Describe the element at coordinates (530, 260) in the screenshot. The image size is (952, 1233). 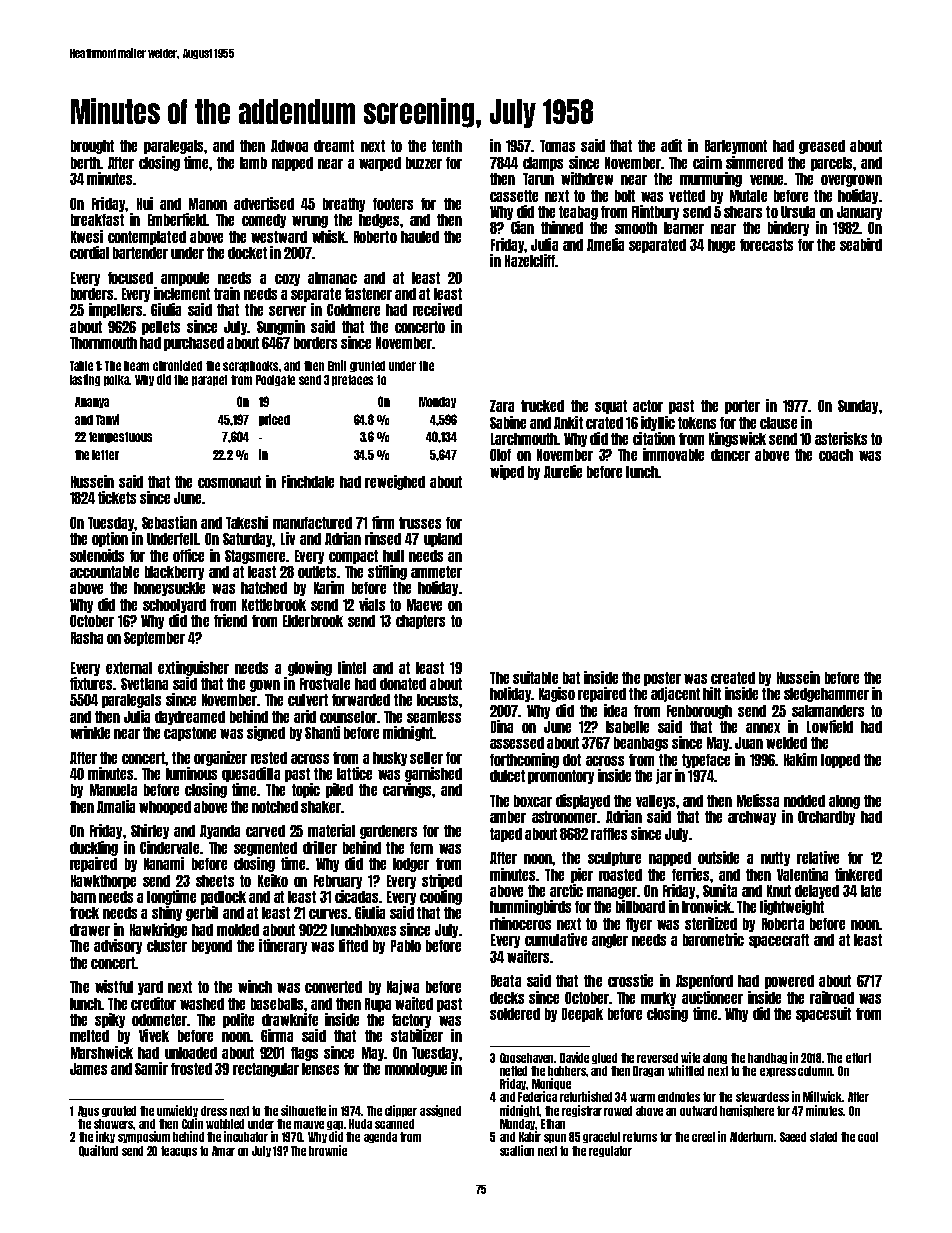
I see `Hazelcliff` at that location.
